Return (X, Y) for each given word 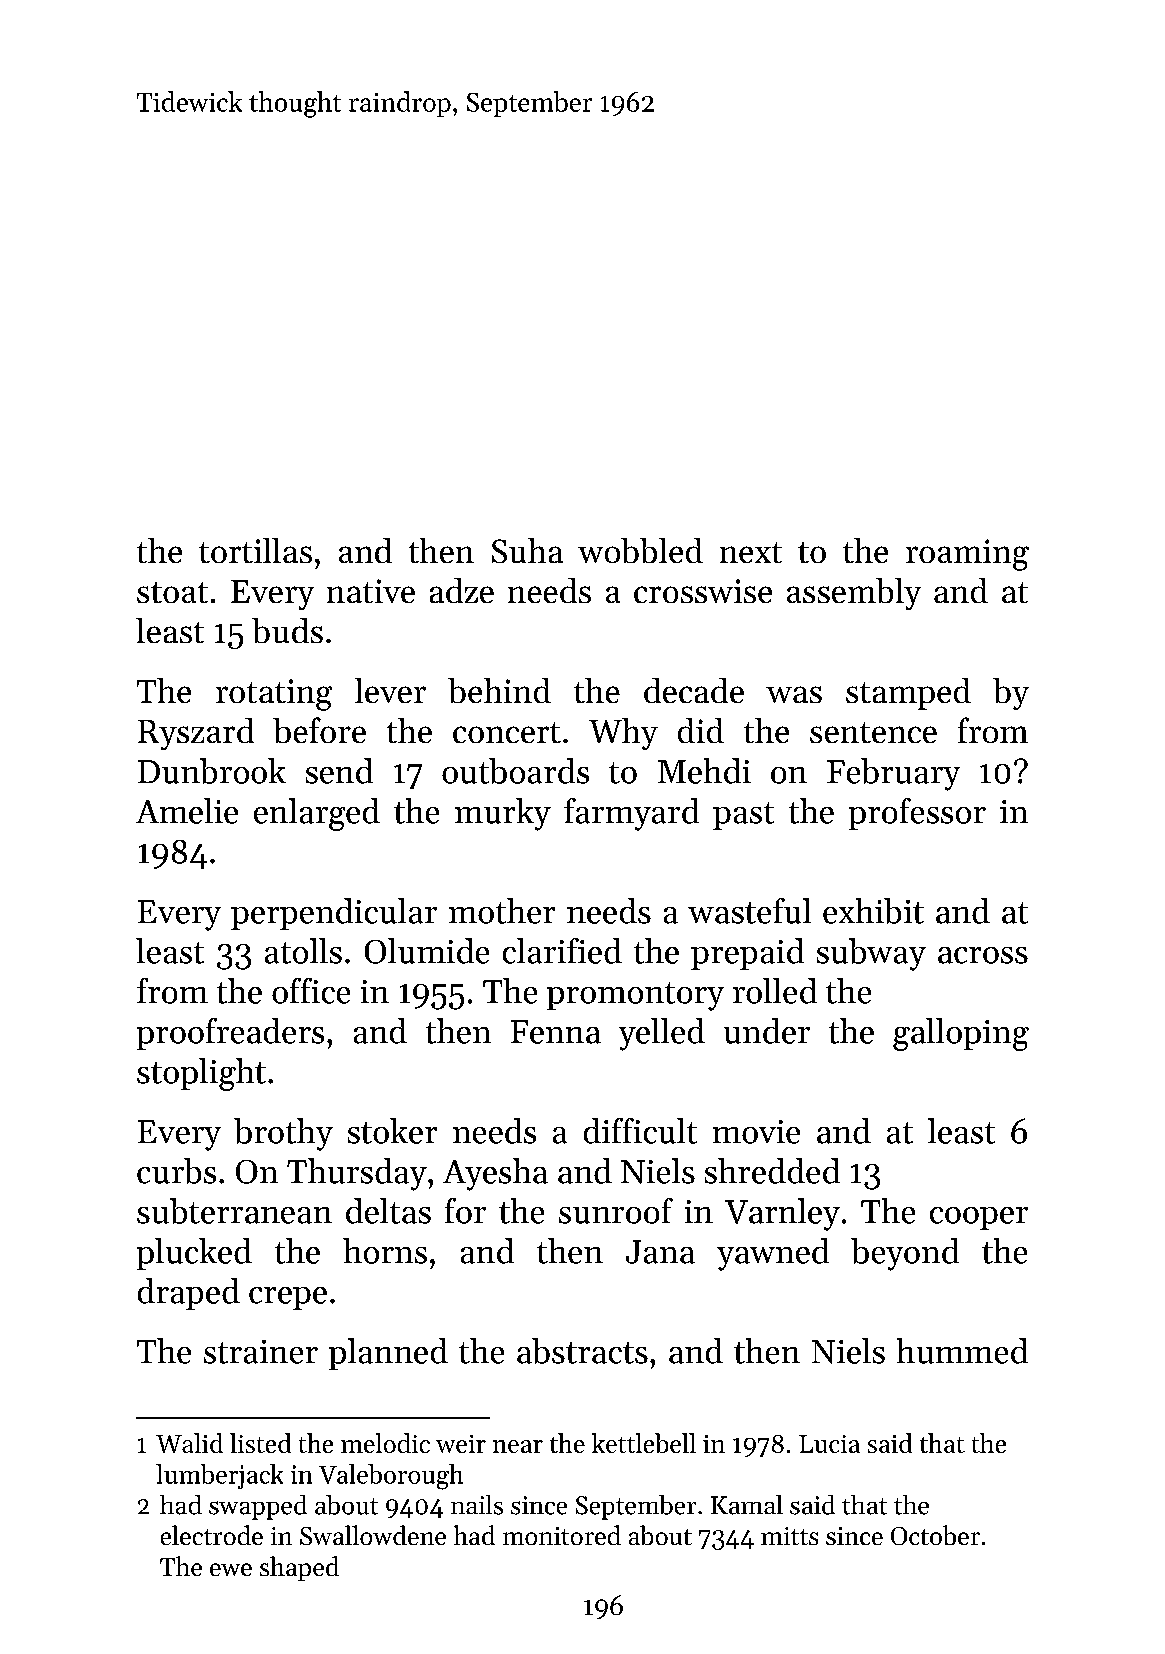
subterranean (234, 1211)
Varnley (782, 1214)
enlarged (317, 814)
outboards (515, 771)
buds (287, 630)
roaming (967, 555)
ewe (231, 1569)
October (935, 1535)
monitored (562, 1535)
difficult (640, 1131)
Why (623, 734)
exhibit (873, 911)
